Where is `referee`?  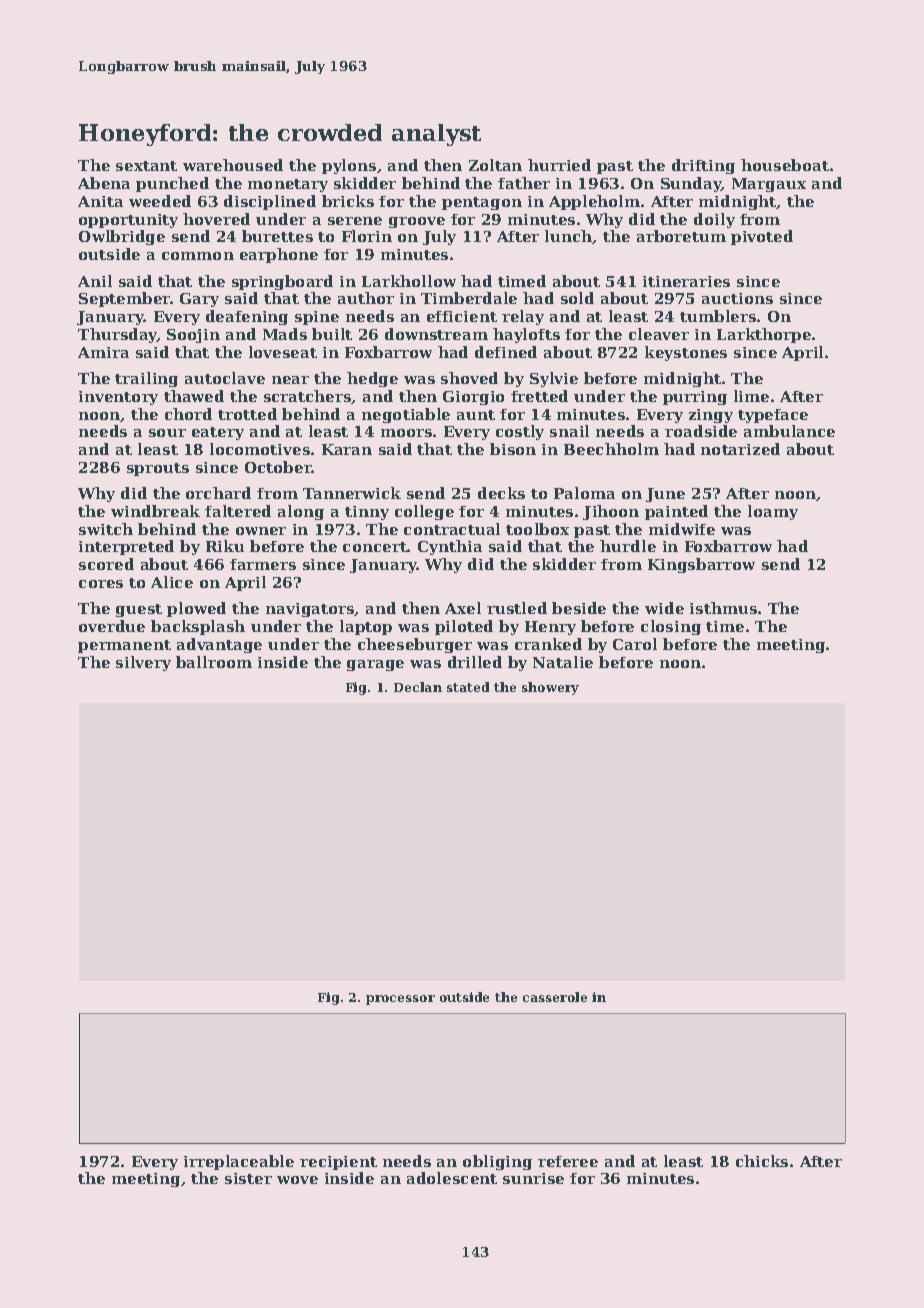 referee is located at coordinates (568, 1161).
